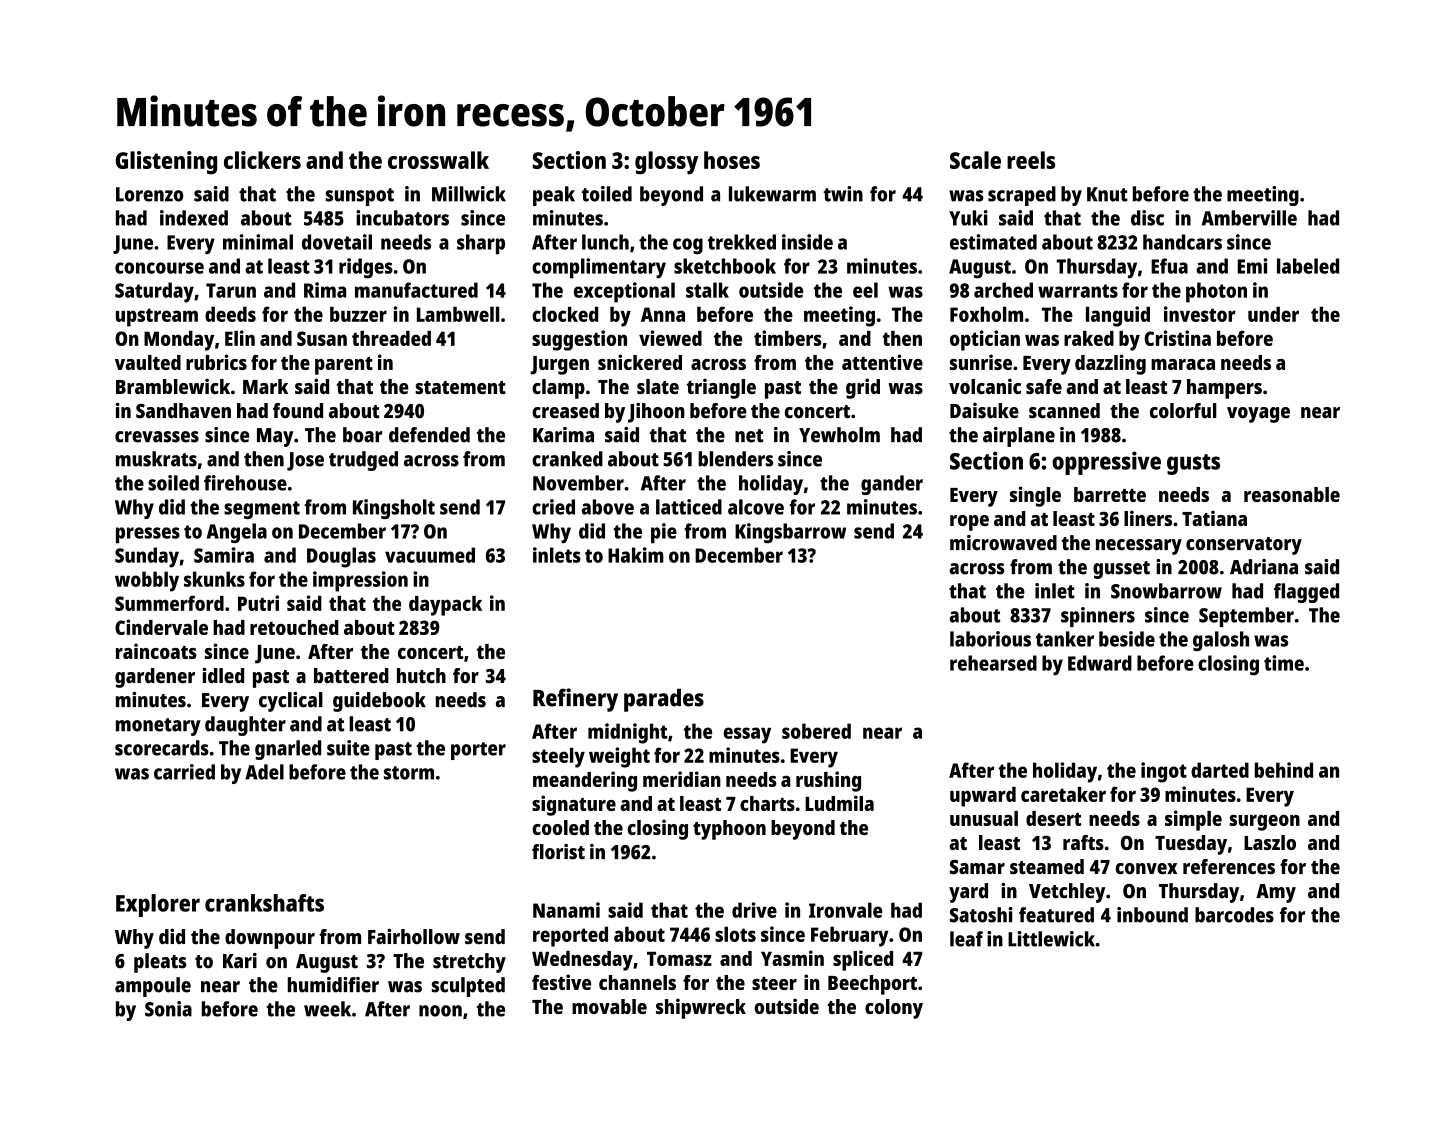 The image size is (1455, 1124). Describe the element at coordinates (402, 218) in the screenshot. I see `incubators` at that location.
